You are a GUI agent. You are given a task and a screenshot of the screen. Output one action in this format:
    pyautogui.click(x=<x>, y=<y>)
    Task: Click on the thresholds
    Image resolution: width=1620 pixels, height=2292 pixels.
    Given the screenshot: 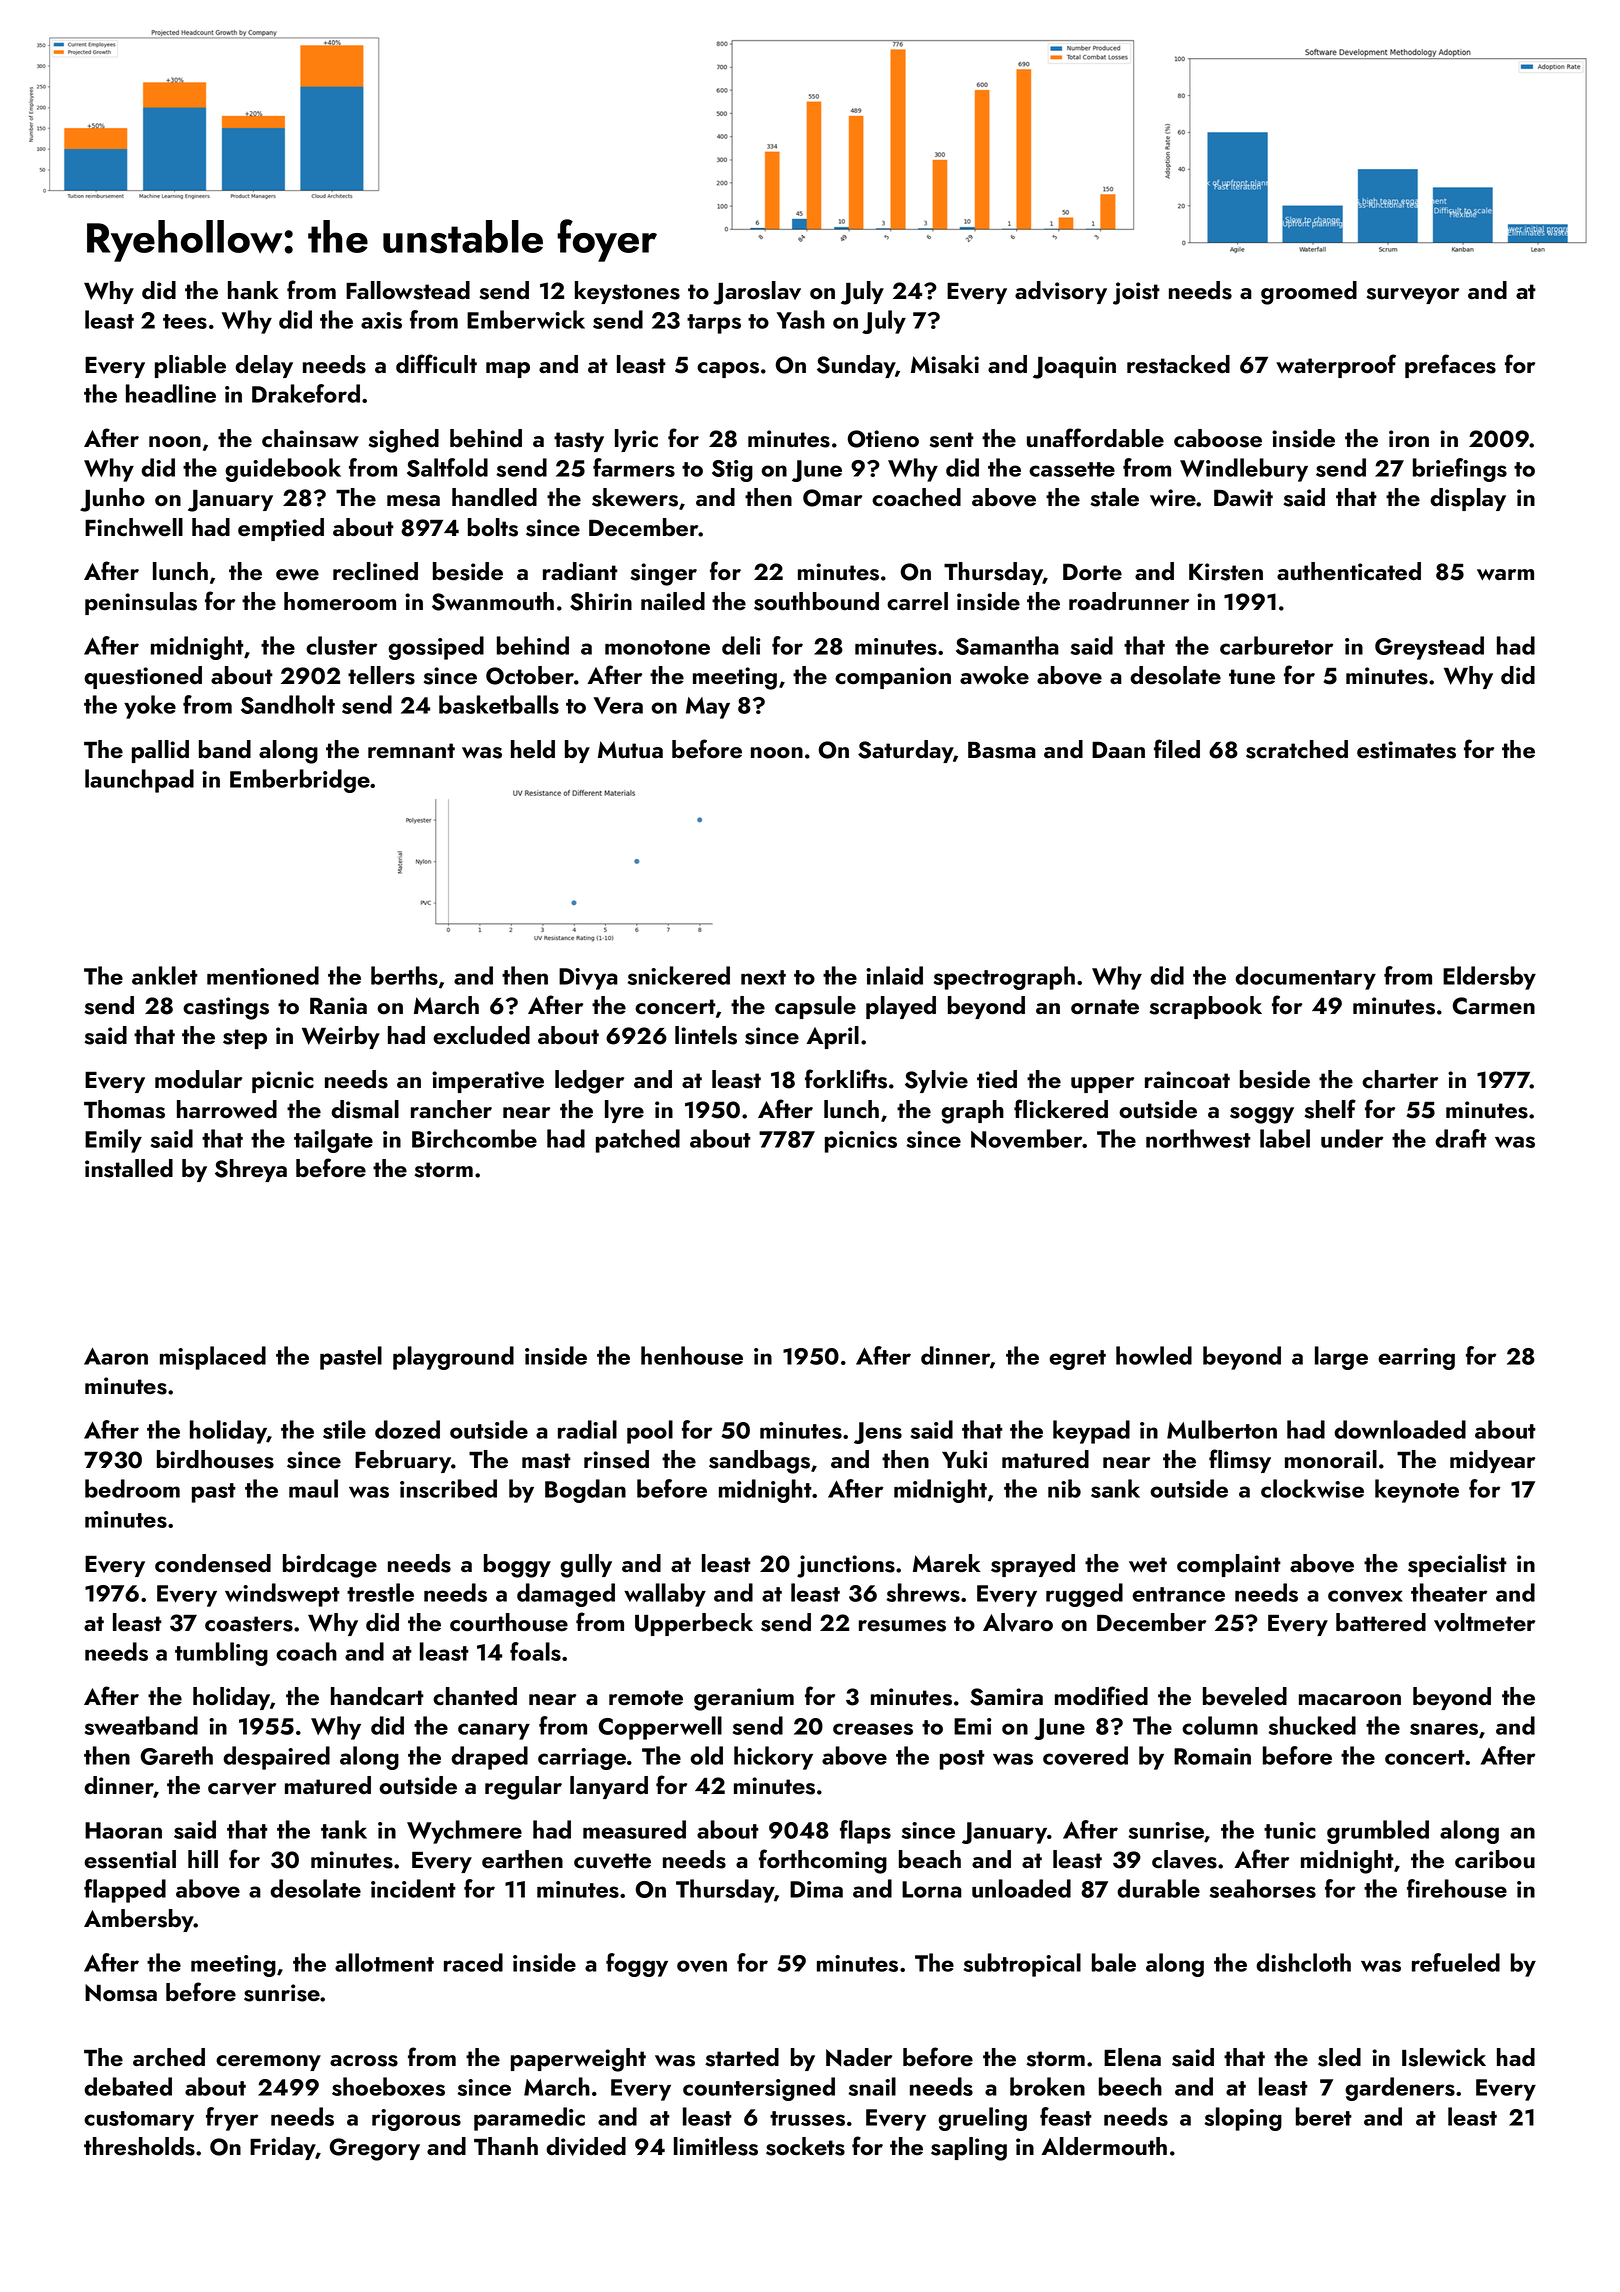 What is the action you would take?
    pyautogui.click(x=139, y=2146)
